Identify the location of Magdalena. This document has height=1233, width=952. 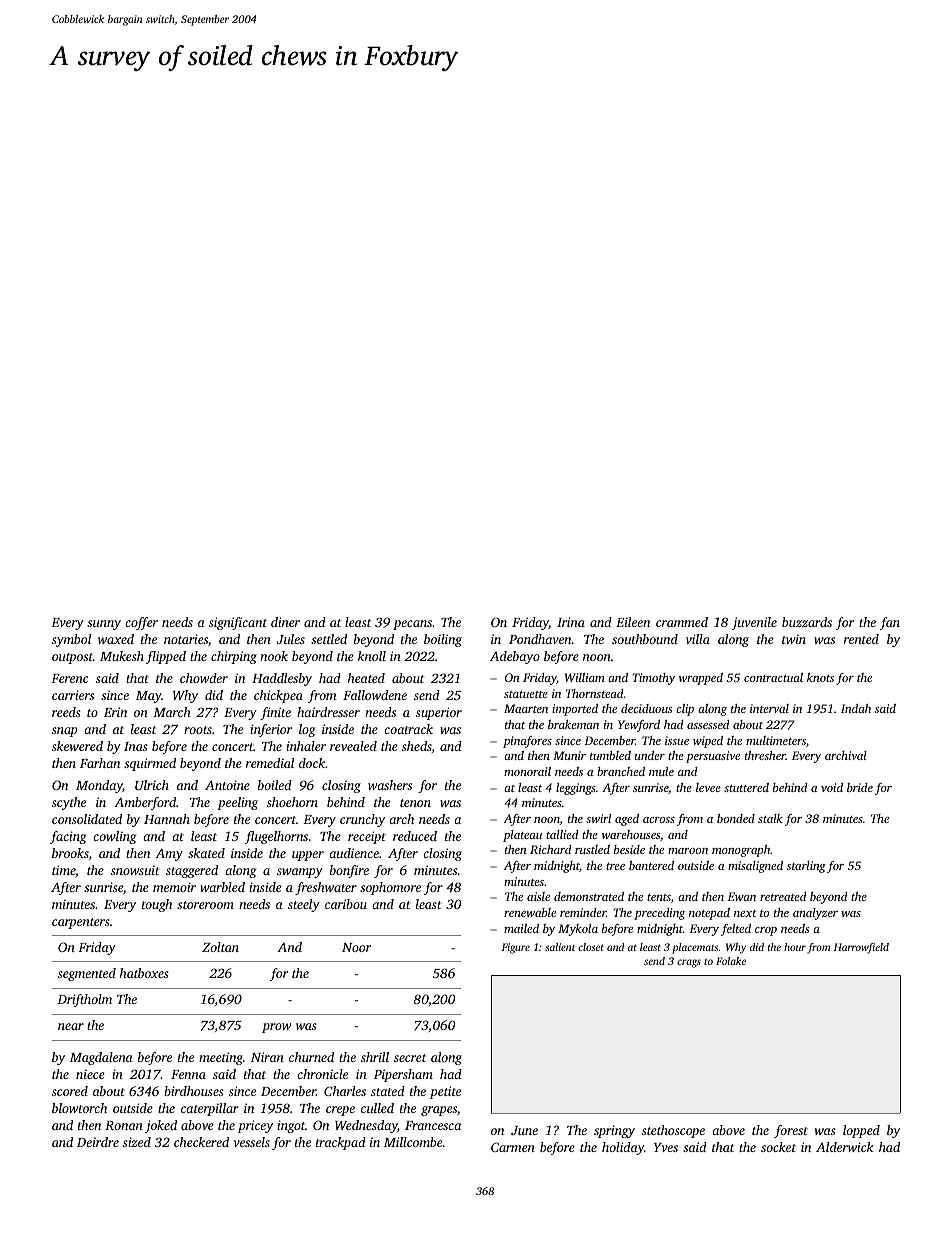
(101, 1058).
